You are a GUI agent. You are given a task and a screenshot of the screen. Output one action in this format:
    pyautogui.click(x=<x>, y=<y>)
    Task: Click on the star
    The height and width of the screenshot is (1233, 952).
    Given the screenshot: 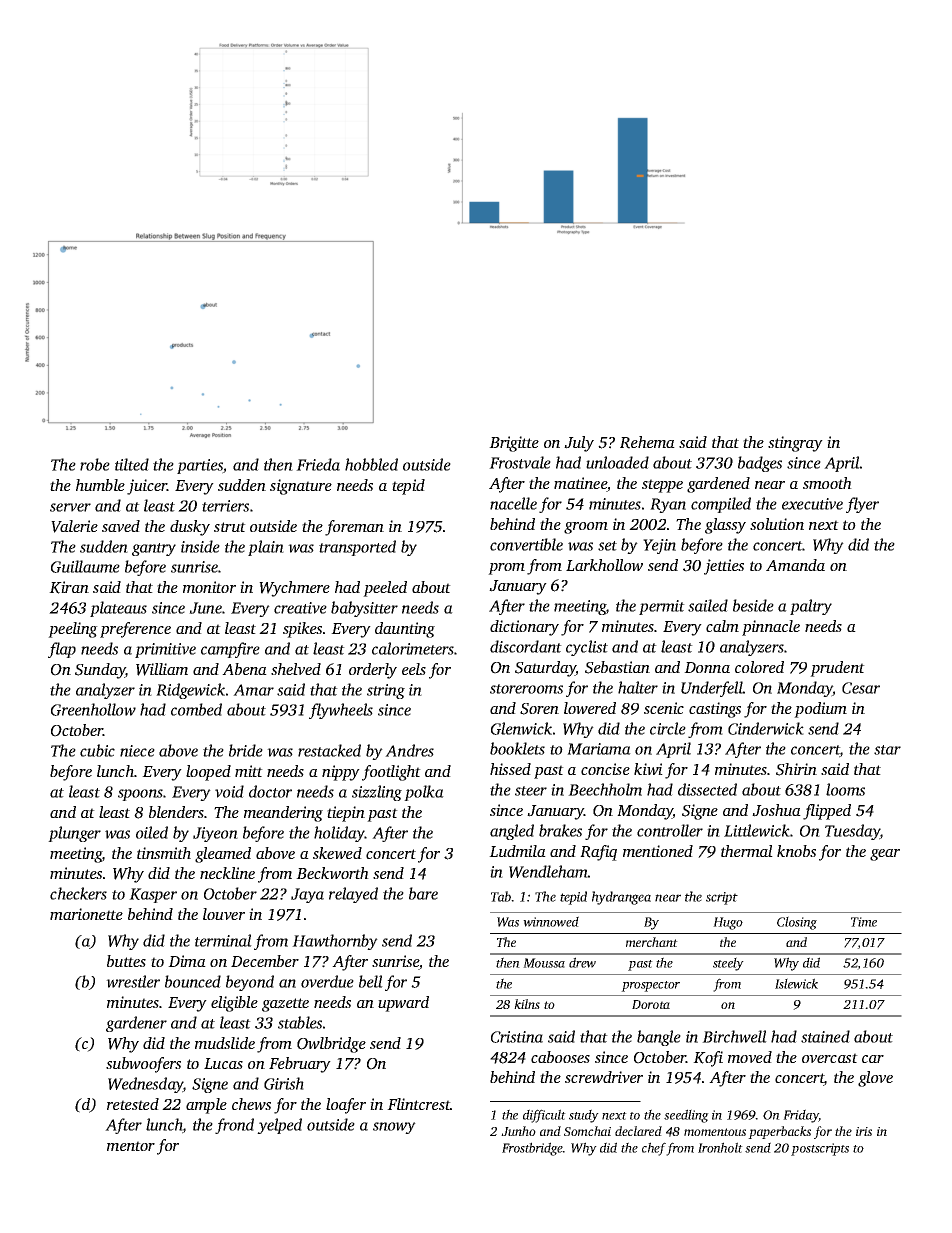 What is the action you would take?
    pyautogui.click(x=887, y=750)
